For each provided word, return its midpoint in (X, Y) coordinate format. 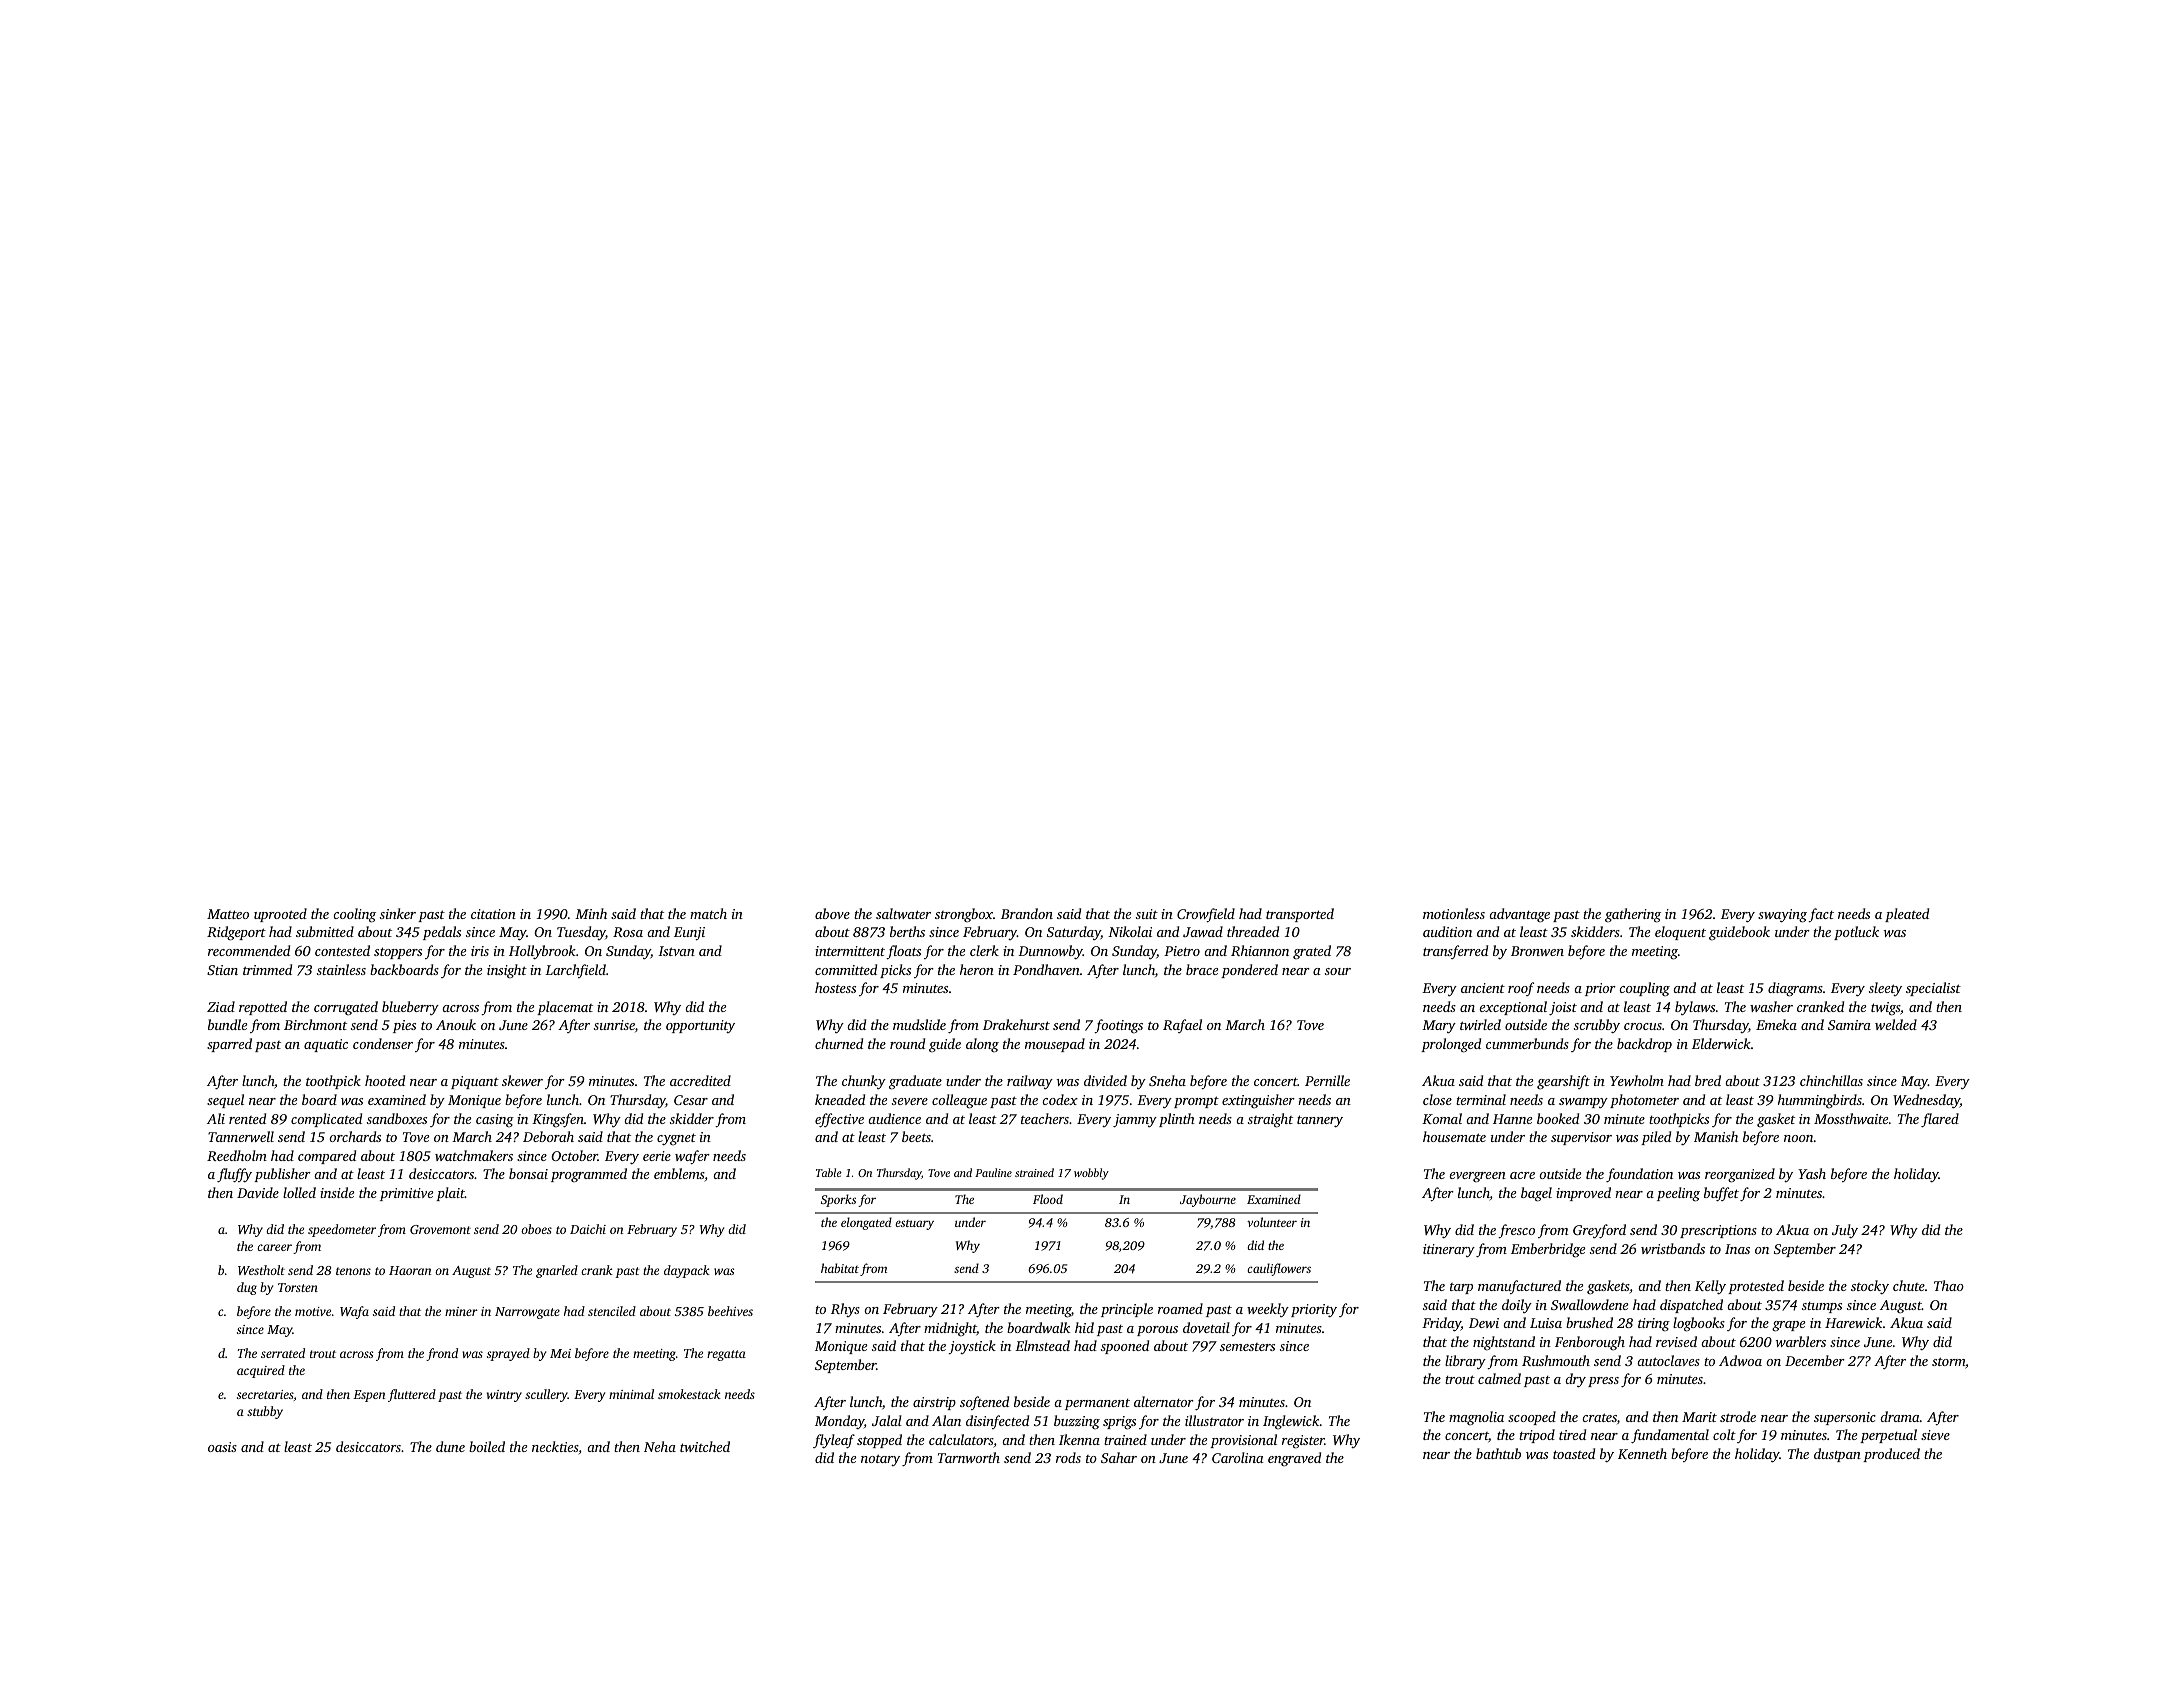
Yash (1812, 1173)
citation (493, 914)
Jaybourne (1208, 1200)
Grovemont (440, 1229)
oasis (222, 1447)
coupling (1644, 989)
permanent (1097, 1404)
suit (1147, 914)
